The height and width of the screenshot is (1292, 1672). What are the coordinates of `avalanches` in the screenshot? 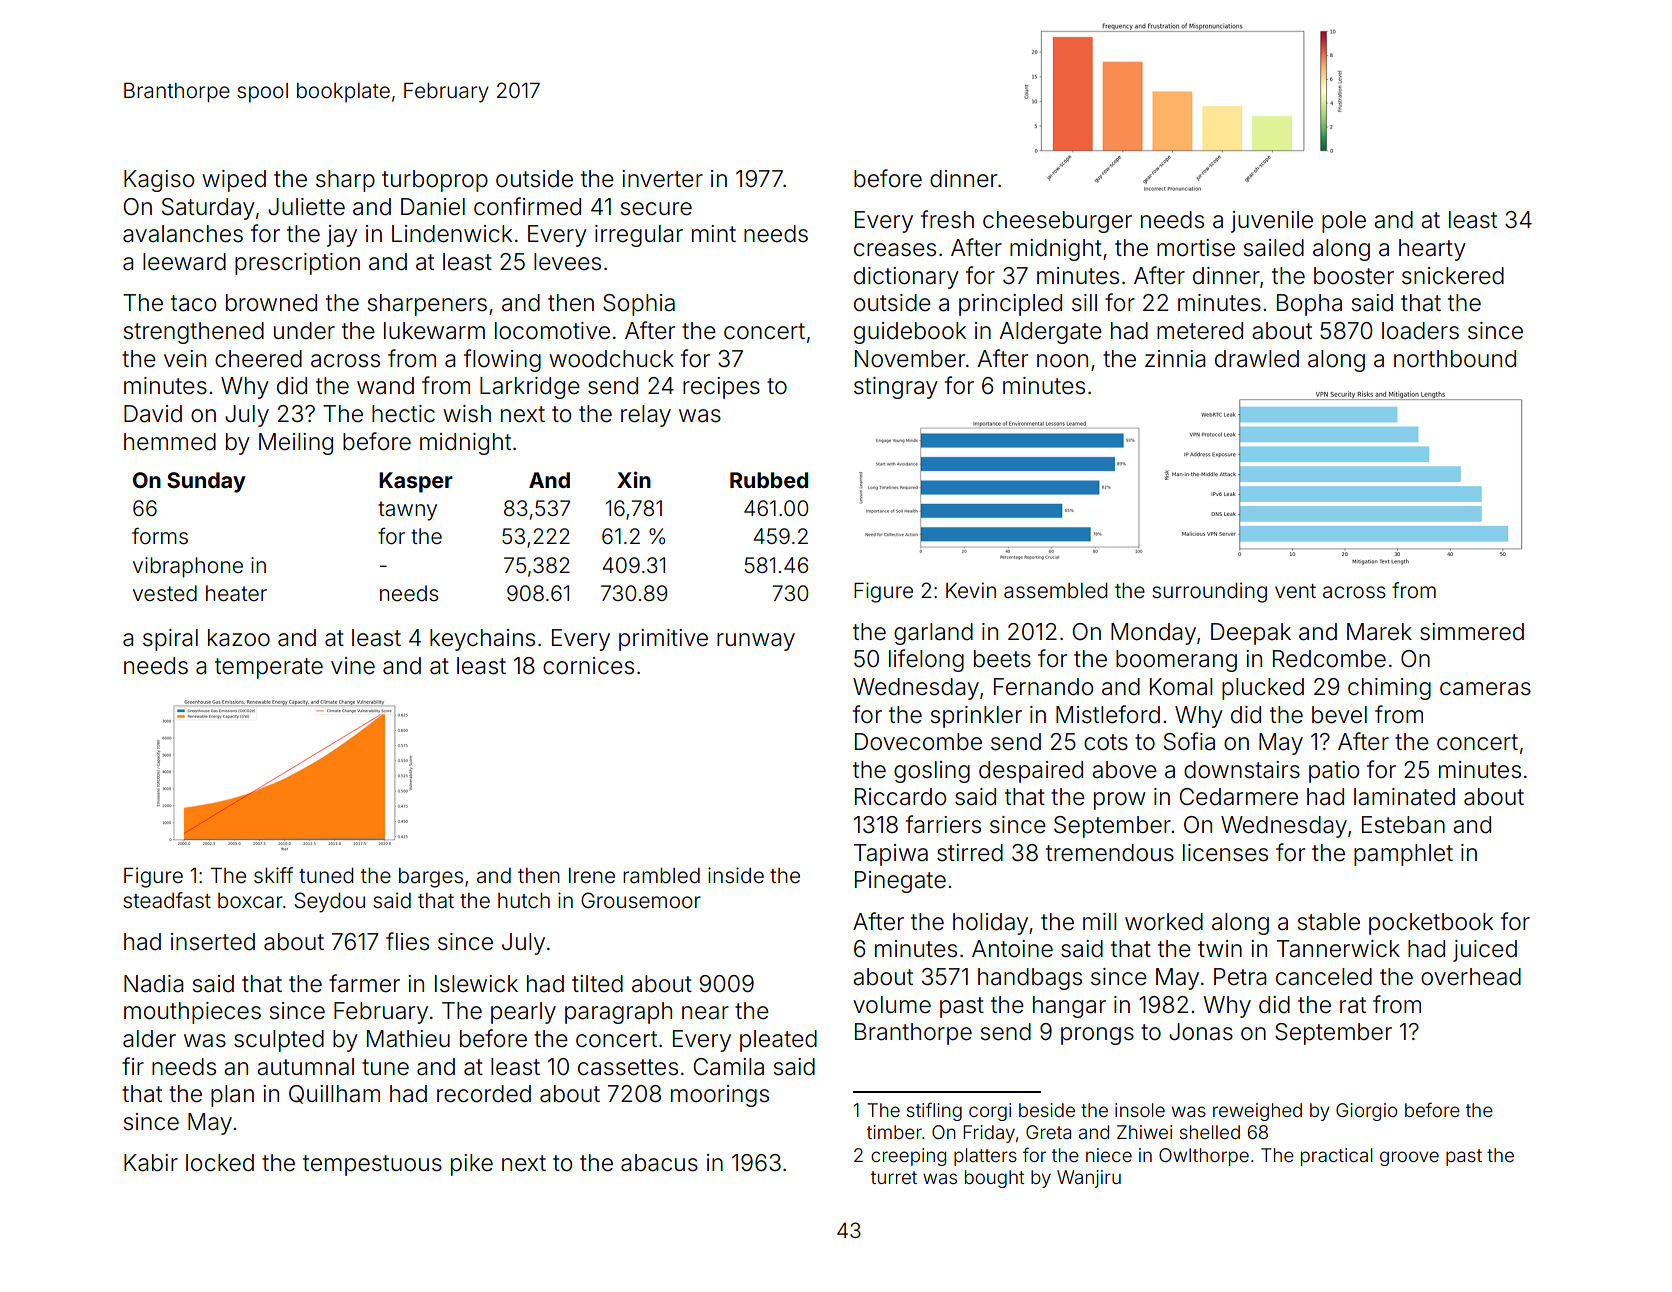 It's located at (183, 234).
